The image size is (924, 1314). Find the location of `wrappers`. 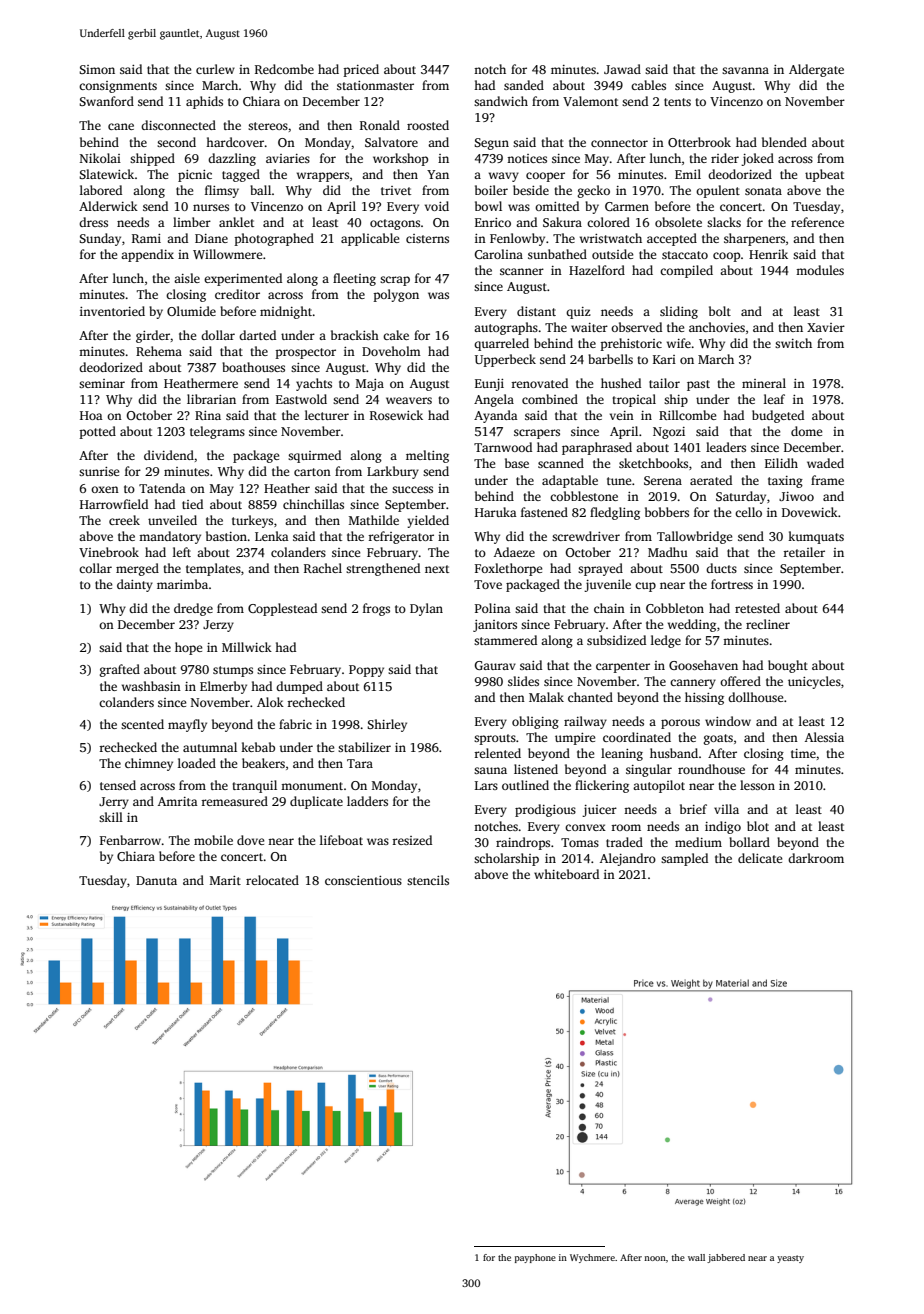

wrappers is located at coordinates (323, 177).
